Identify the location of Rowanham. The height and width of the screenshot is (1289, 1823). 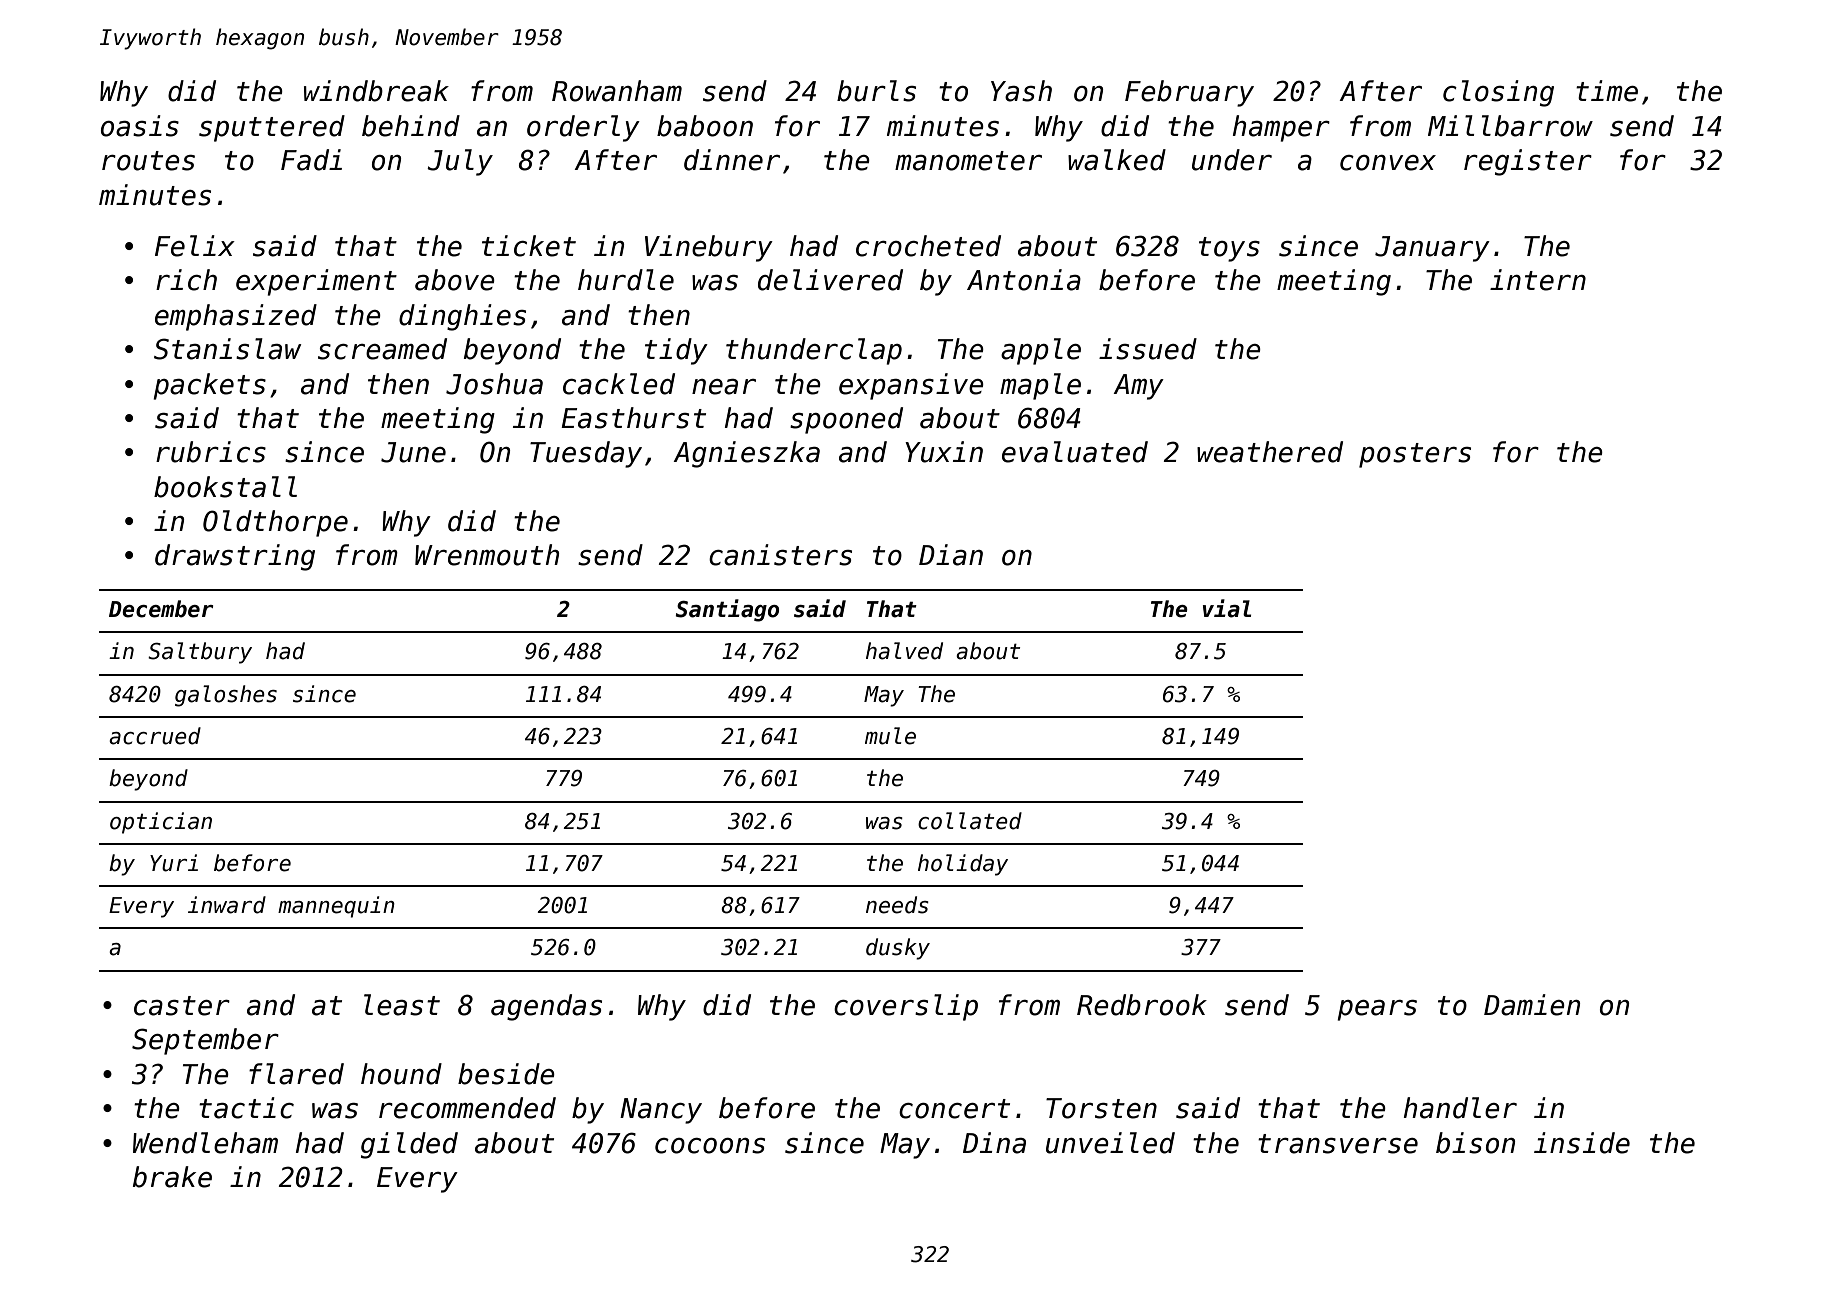
(617, 91).
